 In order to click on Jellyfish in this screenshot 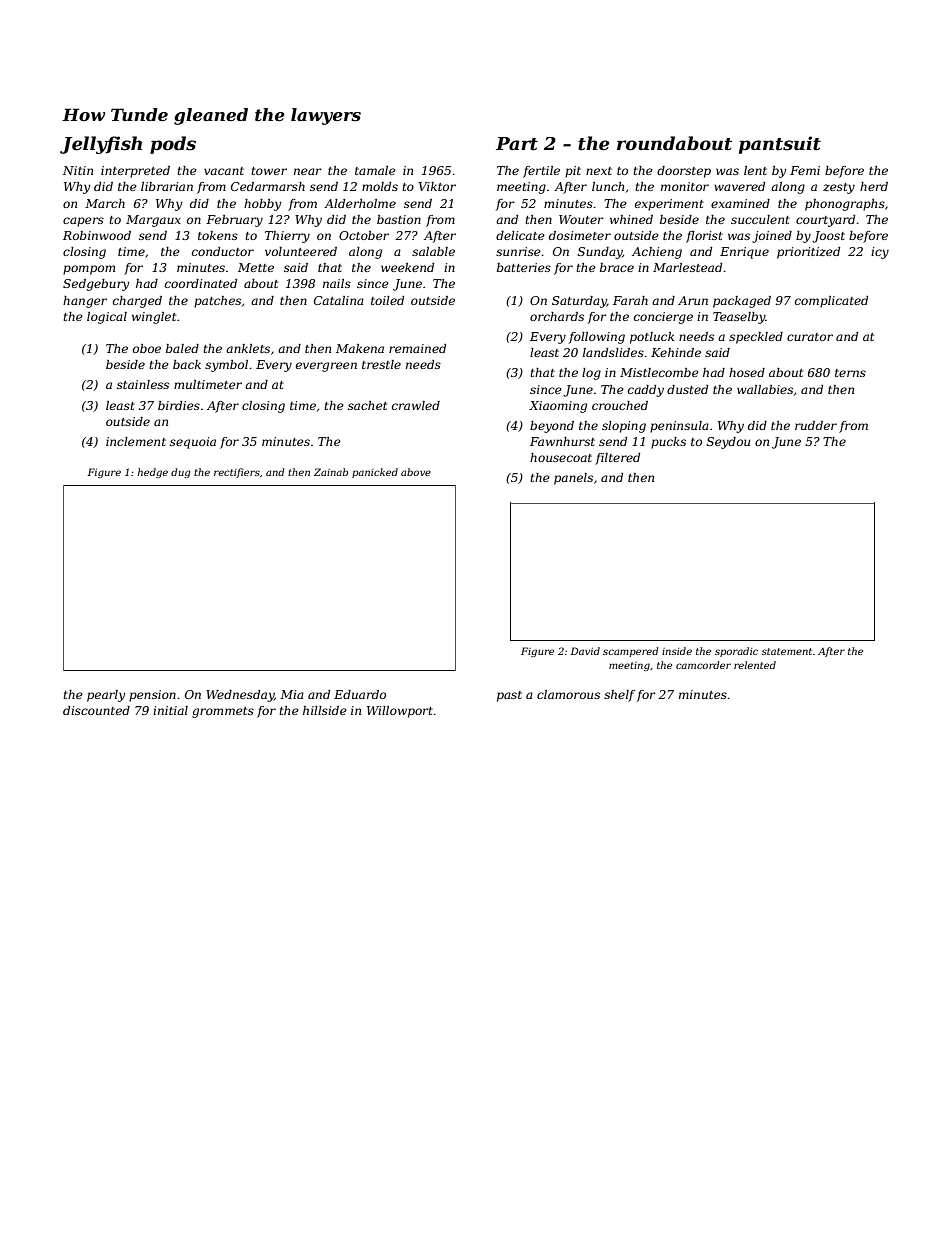, I will do `click(101, 145)`.
